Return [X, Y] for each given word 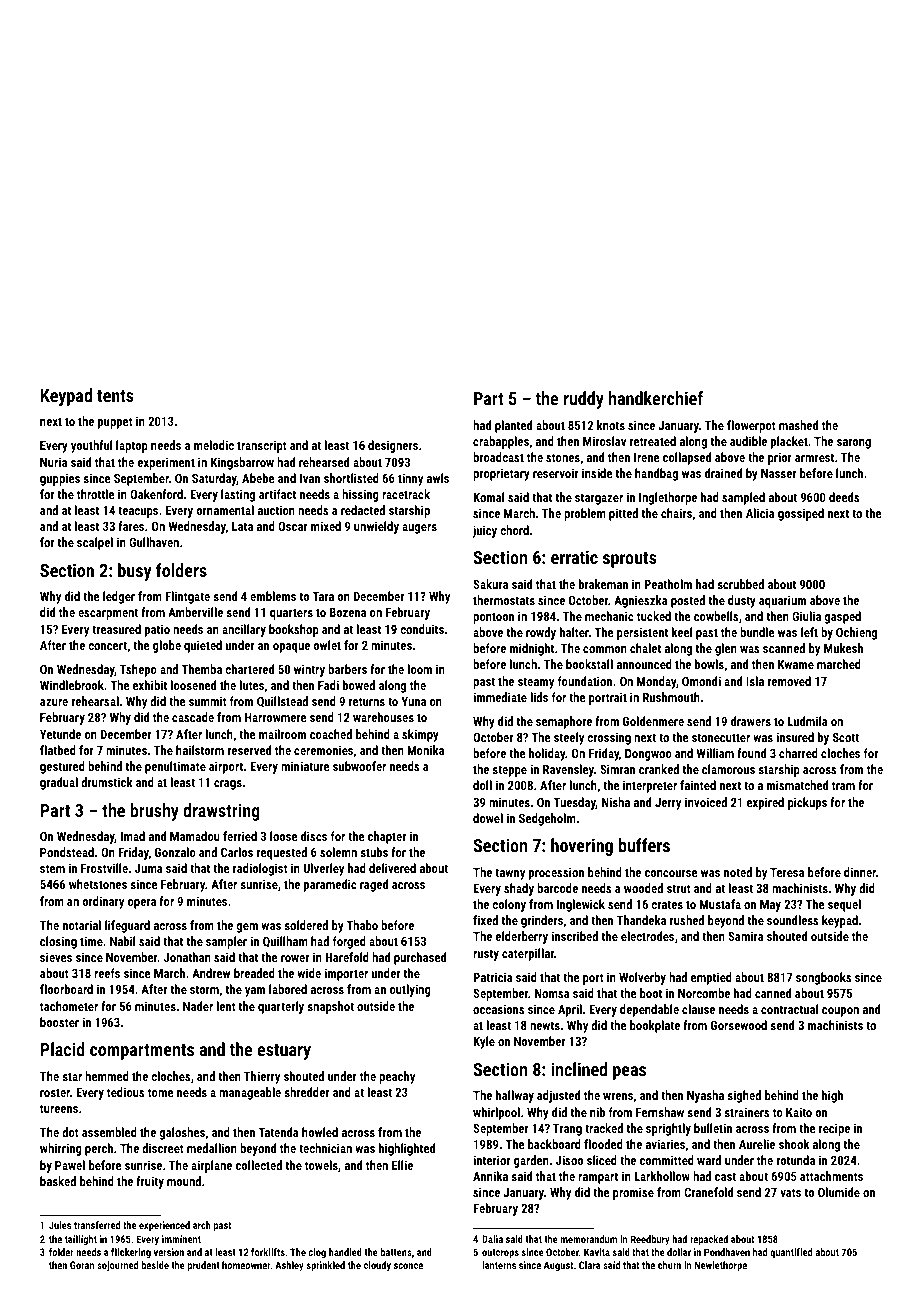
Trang [567, 1129]
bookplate [655, 1026]
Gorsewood [739, 1025]
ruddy [584, 400]
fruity [150, 1182]
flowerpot [751, 426]
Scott [846, 737]
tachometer [69, 1006]
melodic [214, 445]
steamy [536, 683]
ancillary [244, 630]
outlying [410, 990]
